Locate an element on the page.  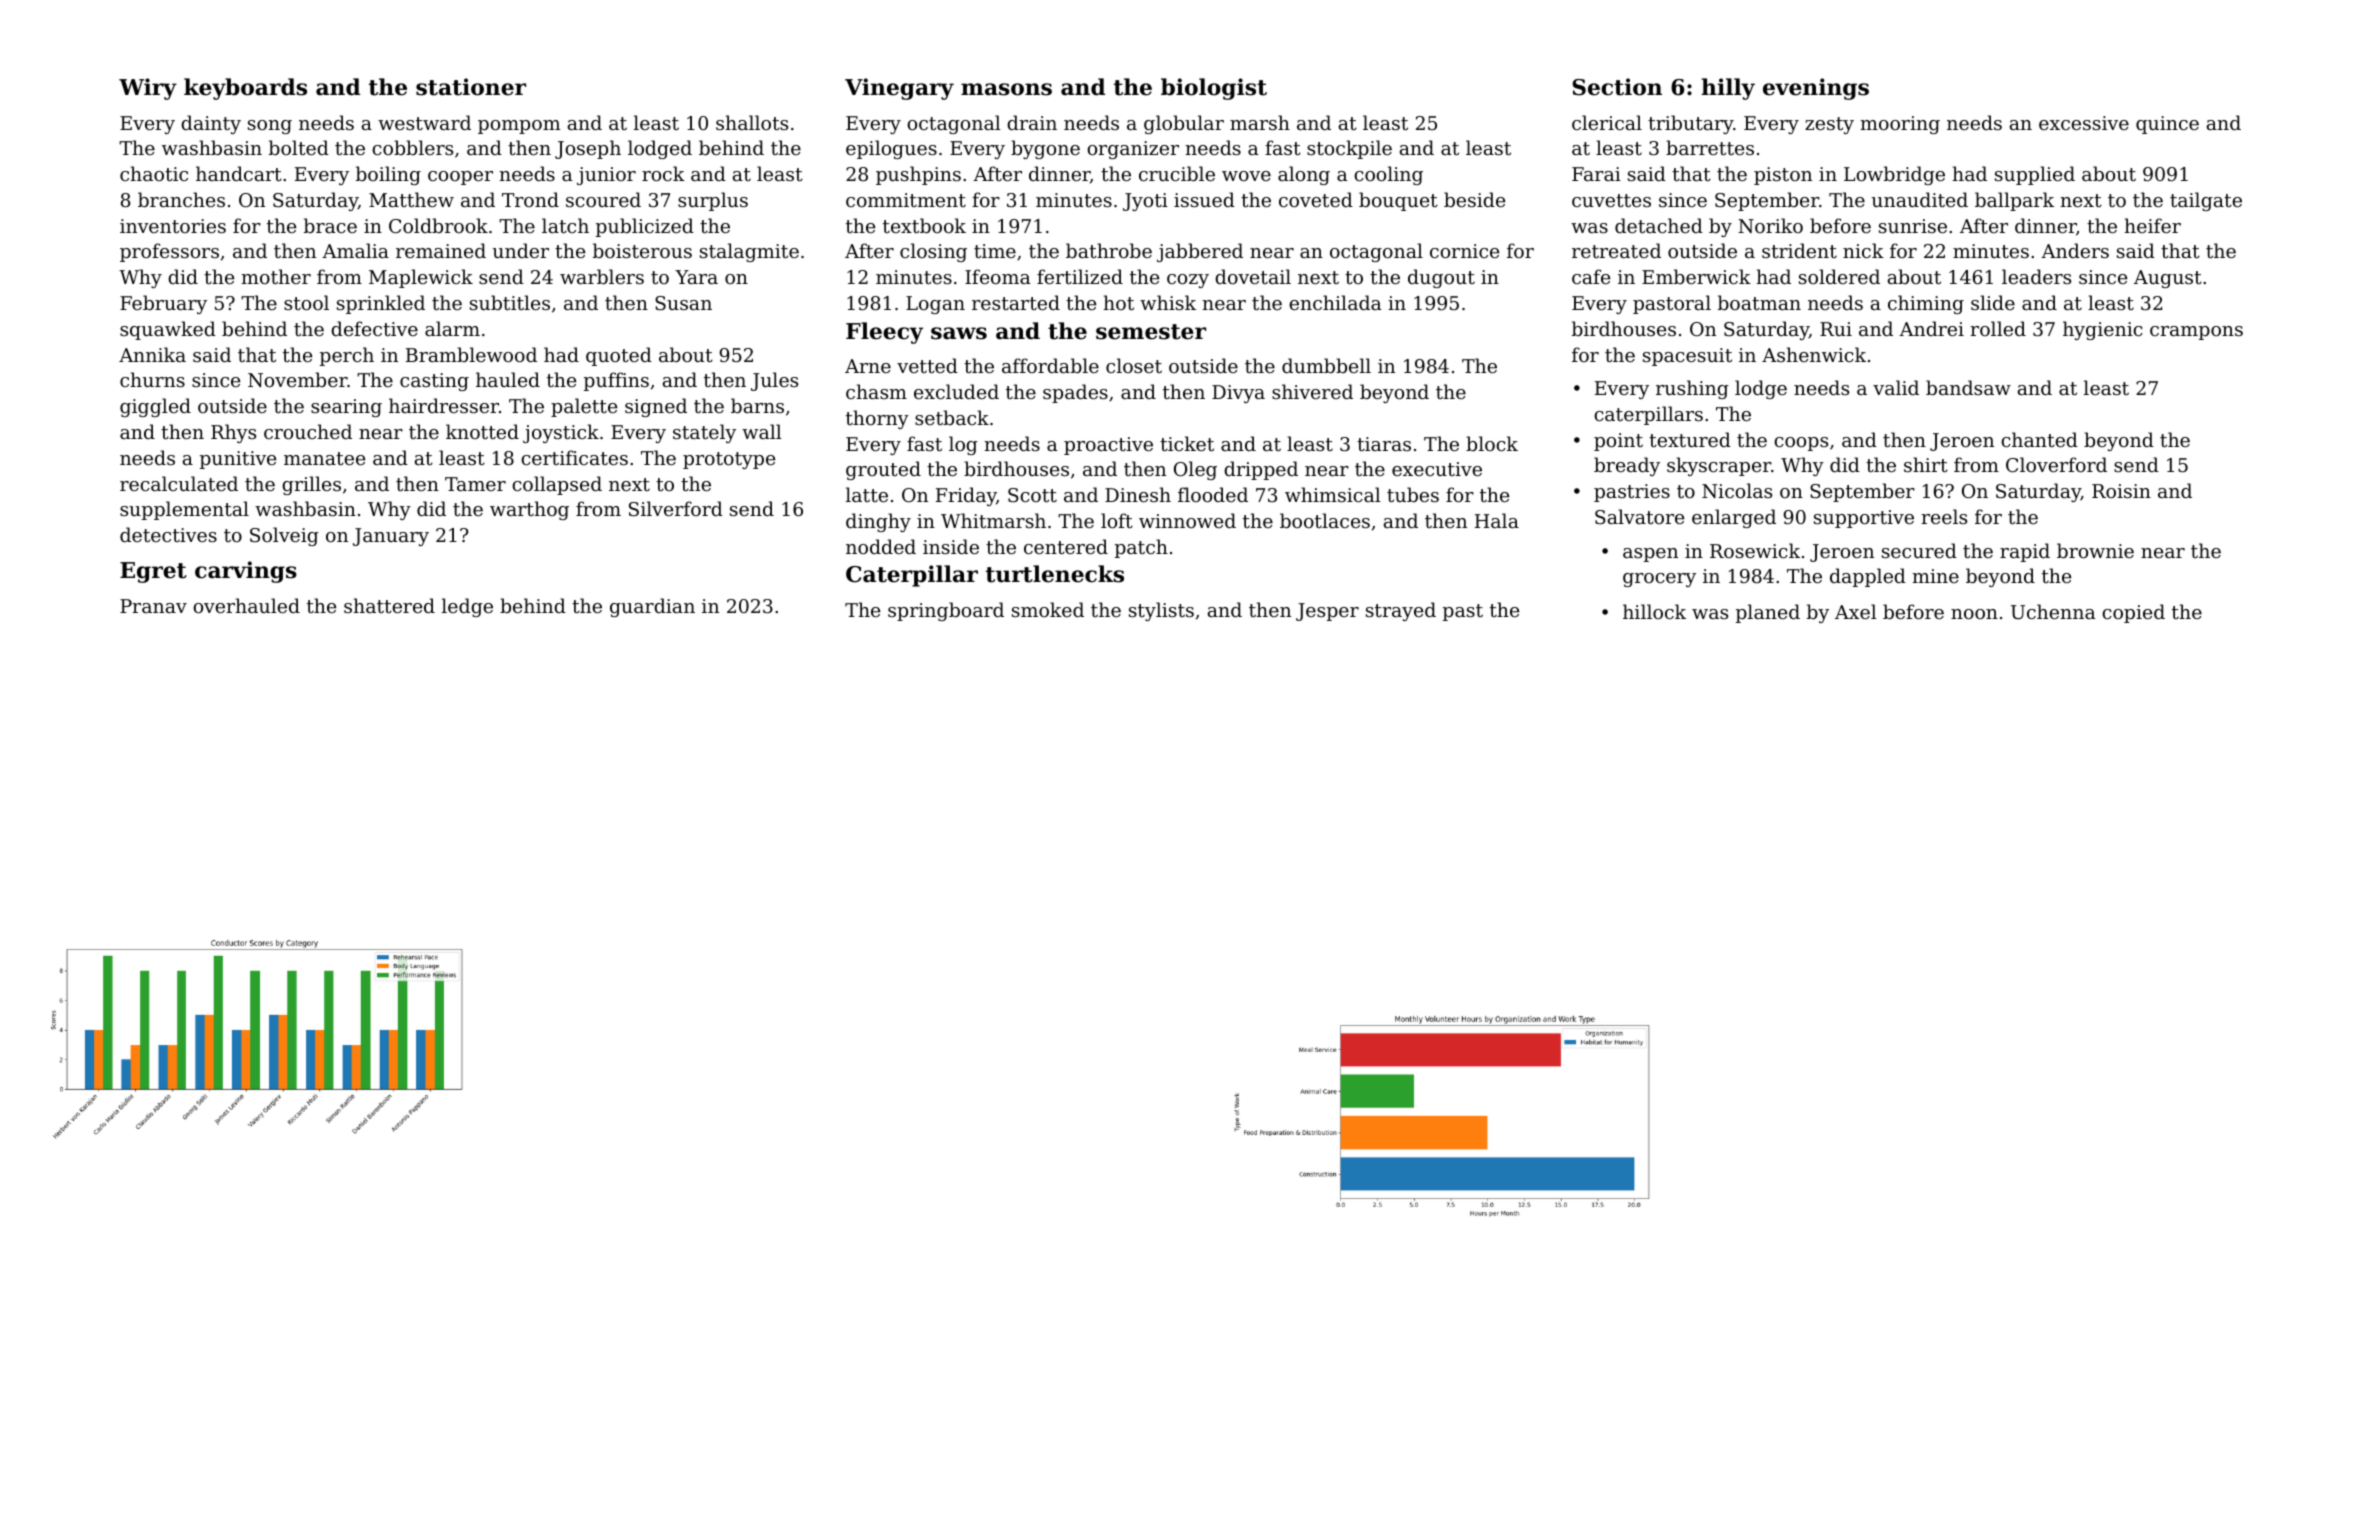
hilly is located at coordinates (1728, 89).
